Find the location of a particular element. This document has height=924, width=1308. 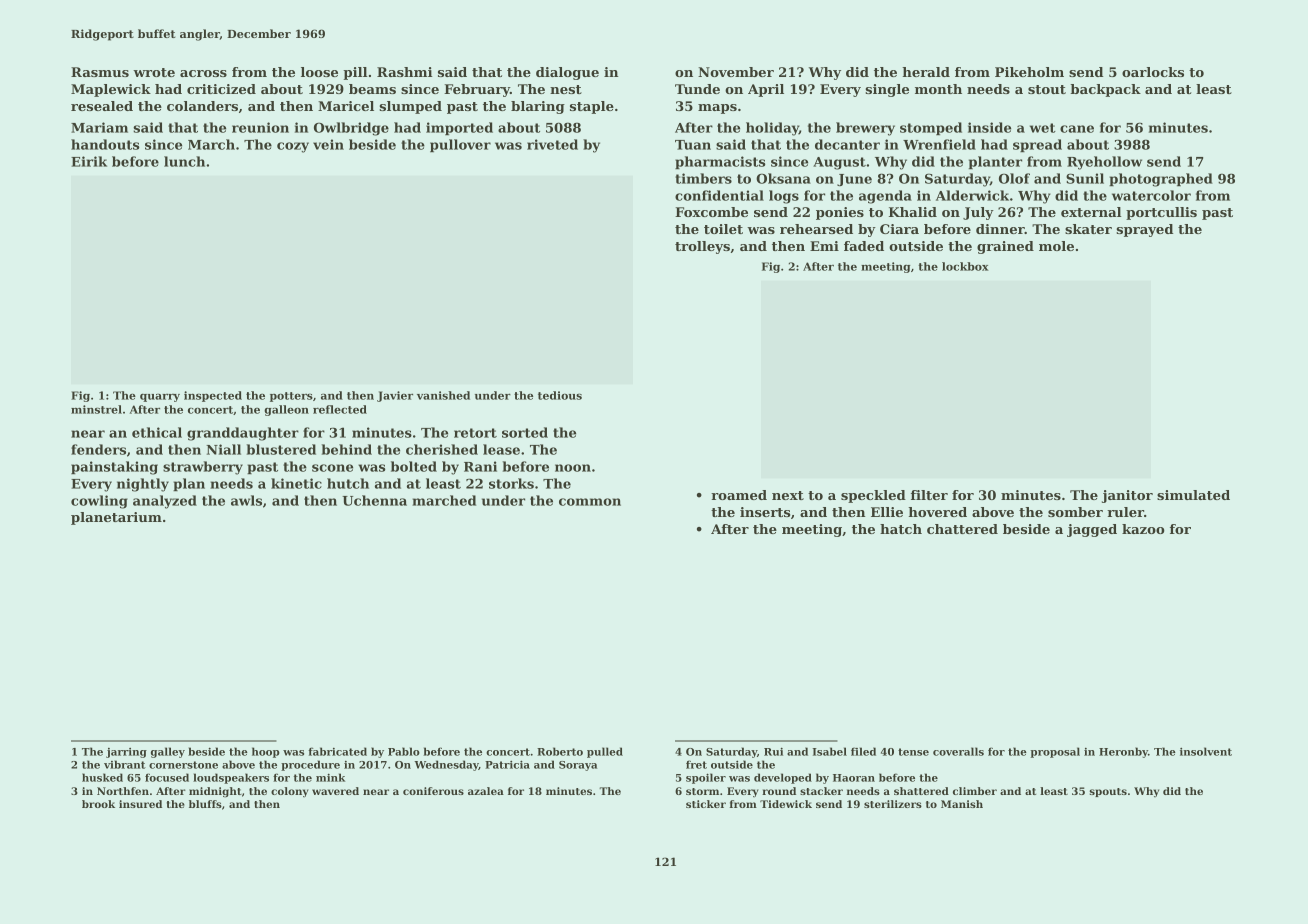

Uchenna is located at coordinates (374, 500).
